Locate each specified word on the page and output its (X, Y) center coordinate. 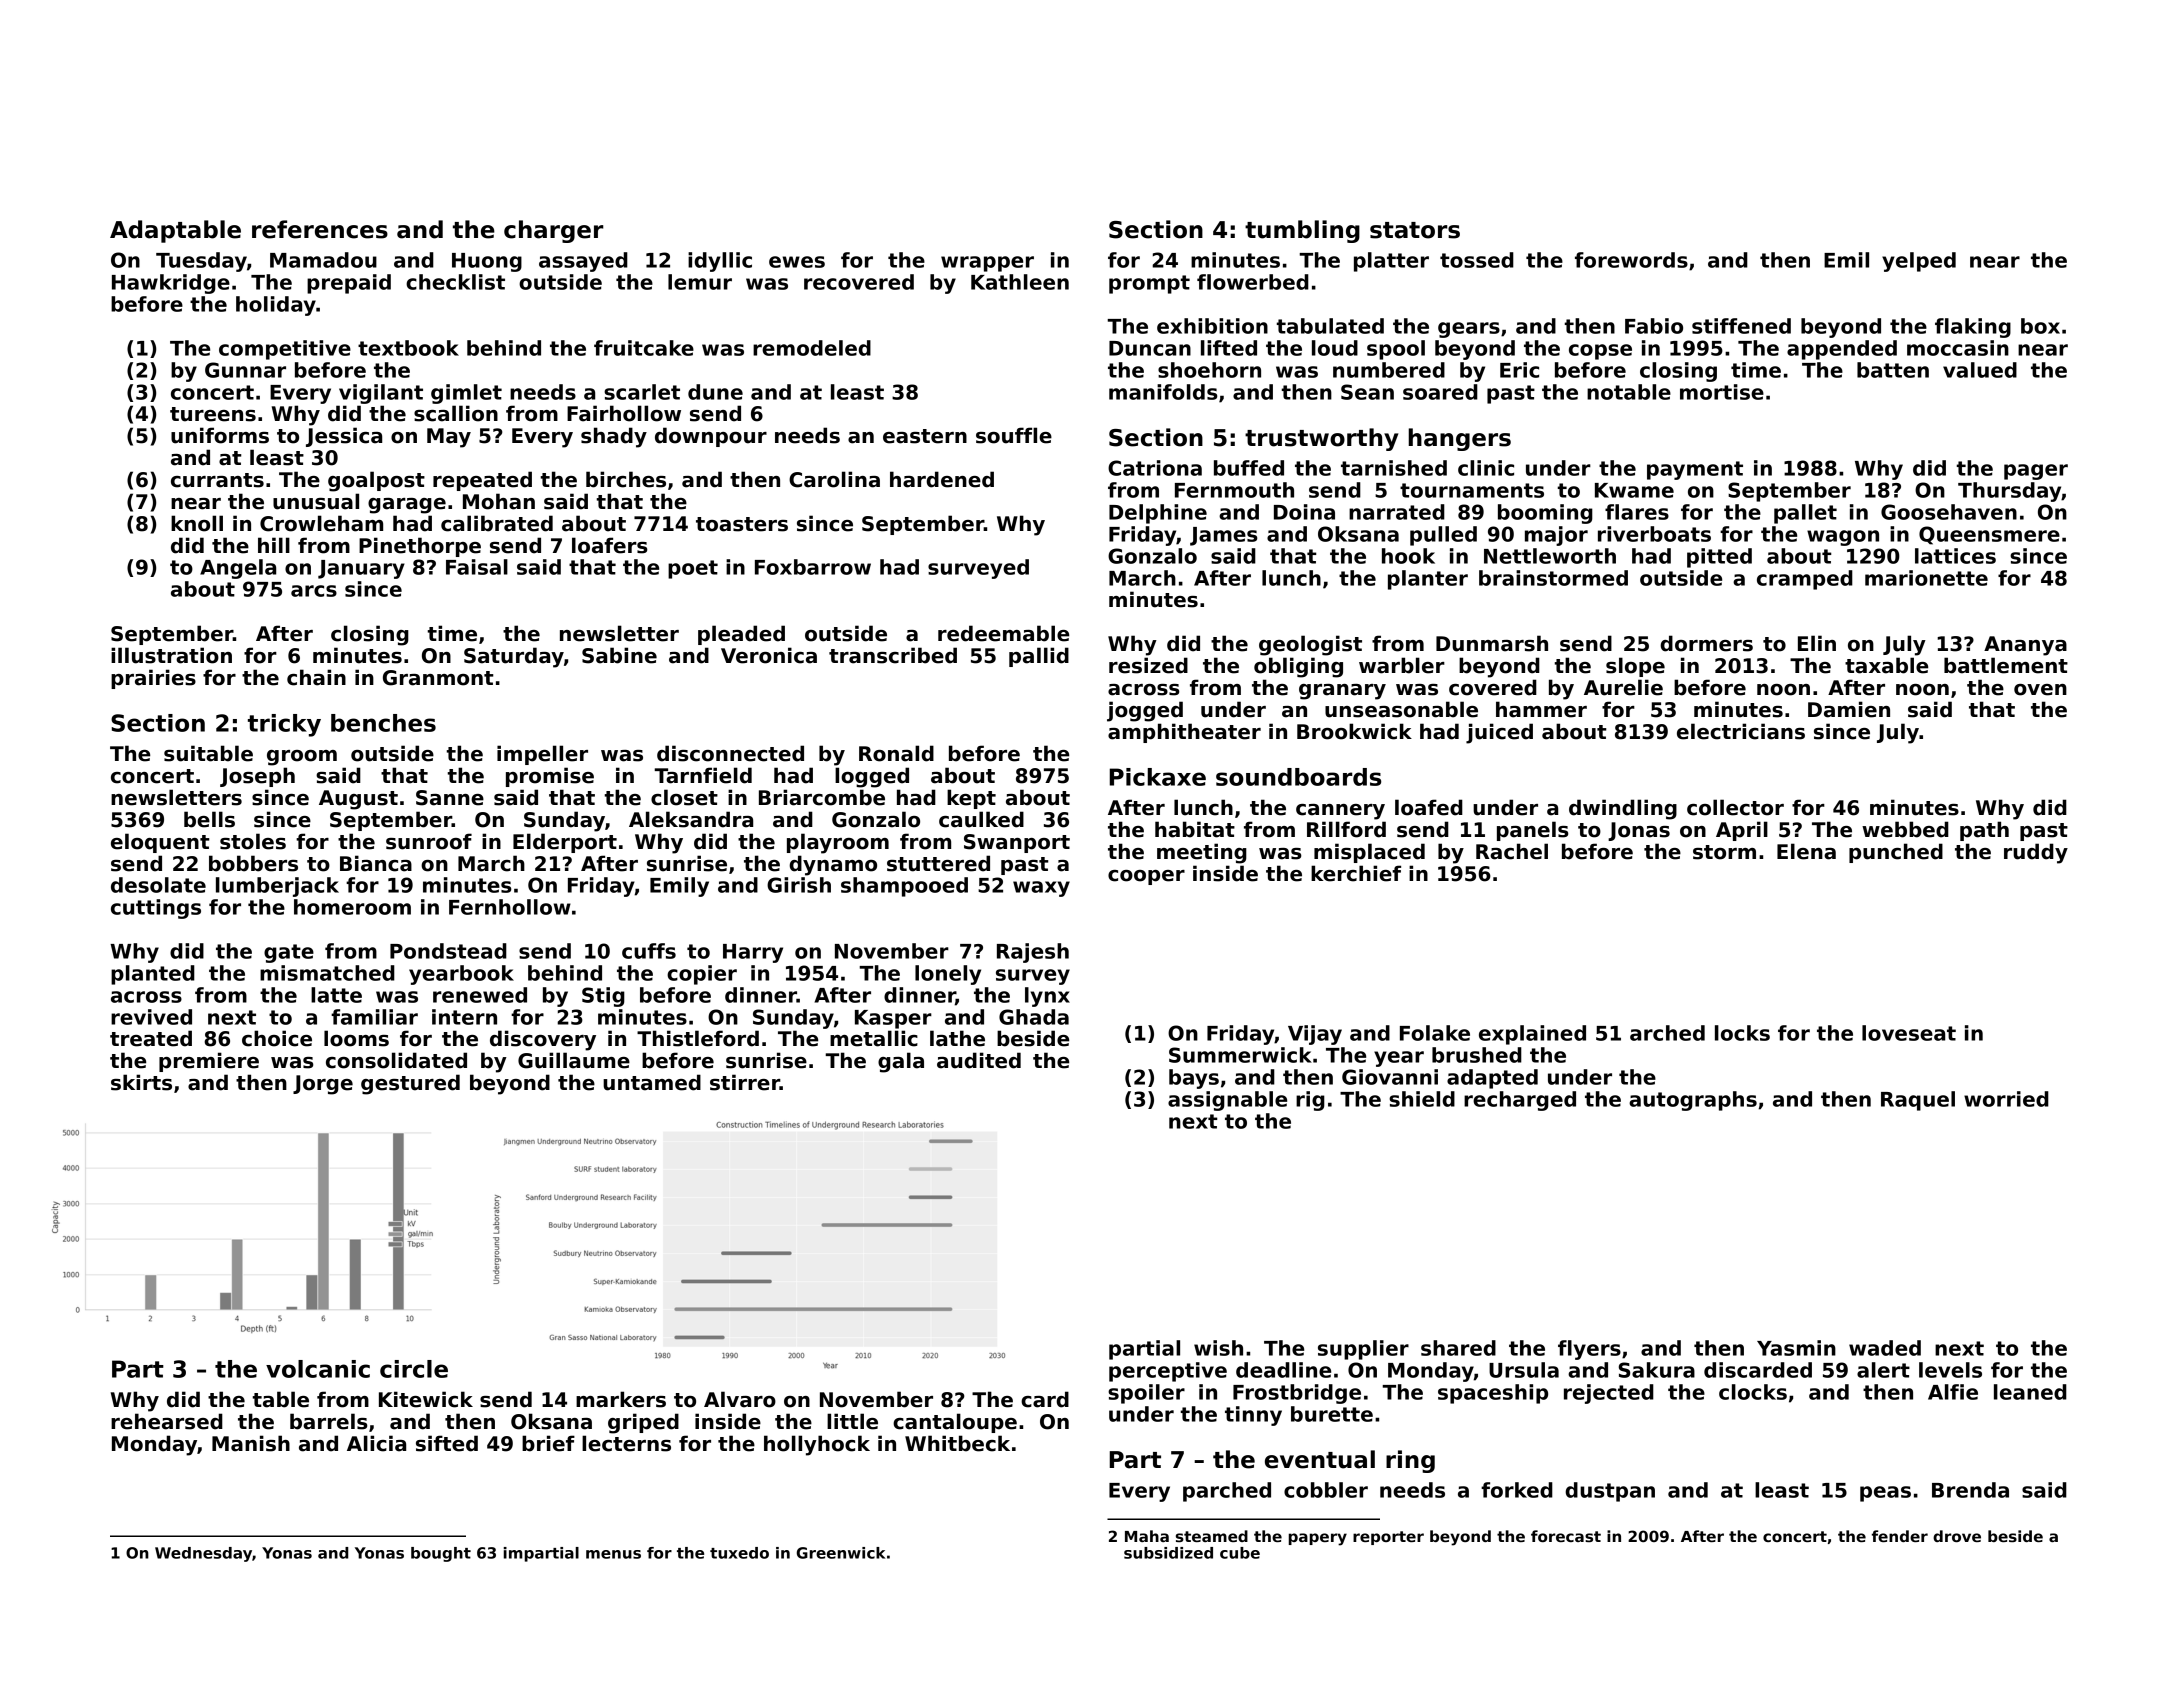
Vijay (1315, 1035)
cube (1240, 1553)
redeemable (1003, 633)
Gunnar (245, 370)
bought (441, 1554)
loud (1335, 348)
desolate (158, 885)
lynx (1047, 997)
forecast (1566, 1536)
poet (693, 569)
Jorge (323, 1085)
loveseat (1909, 1033)
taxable (1886, 665)
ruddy (2036, 853)
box (2040, 326)
